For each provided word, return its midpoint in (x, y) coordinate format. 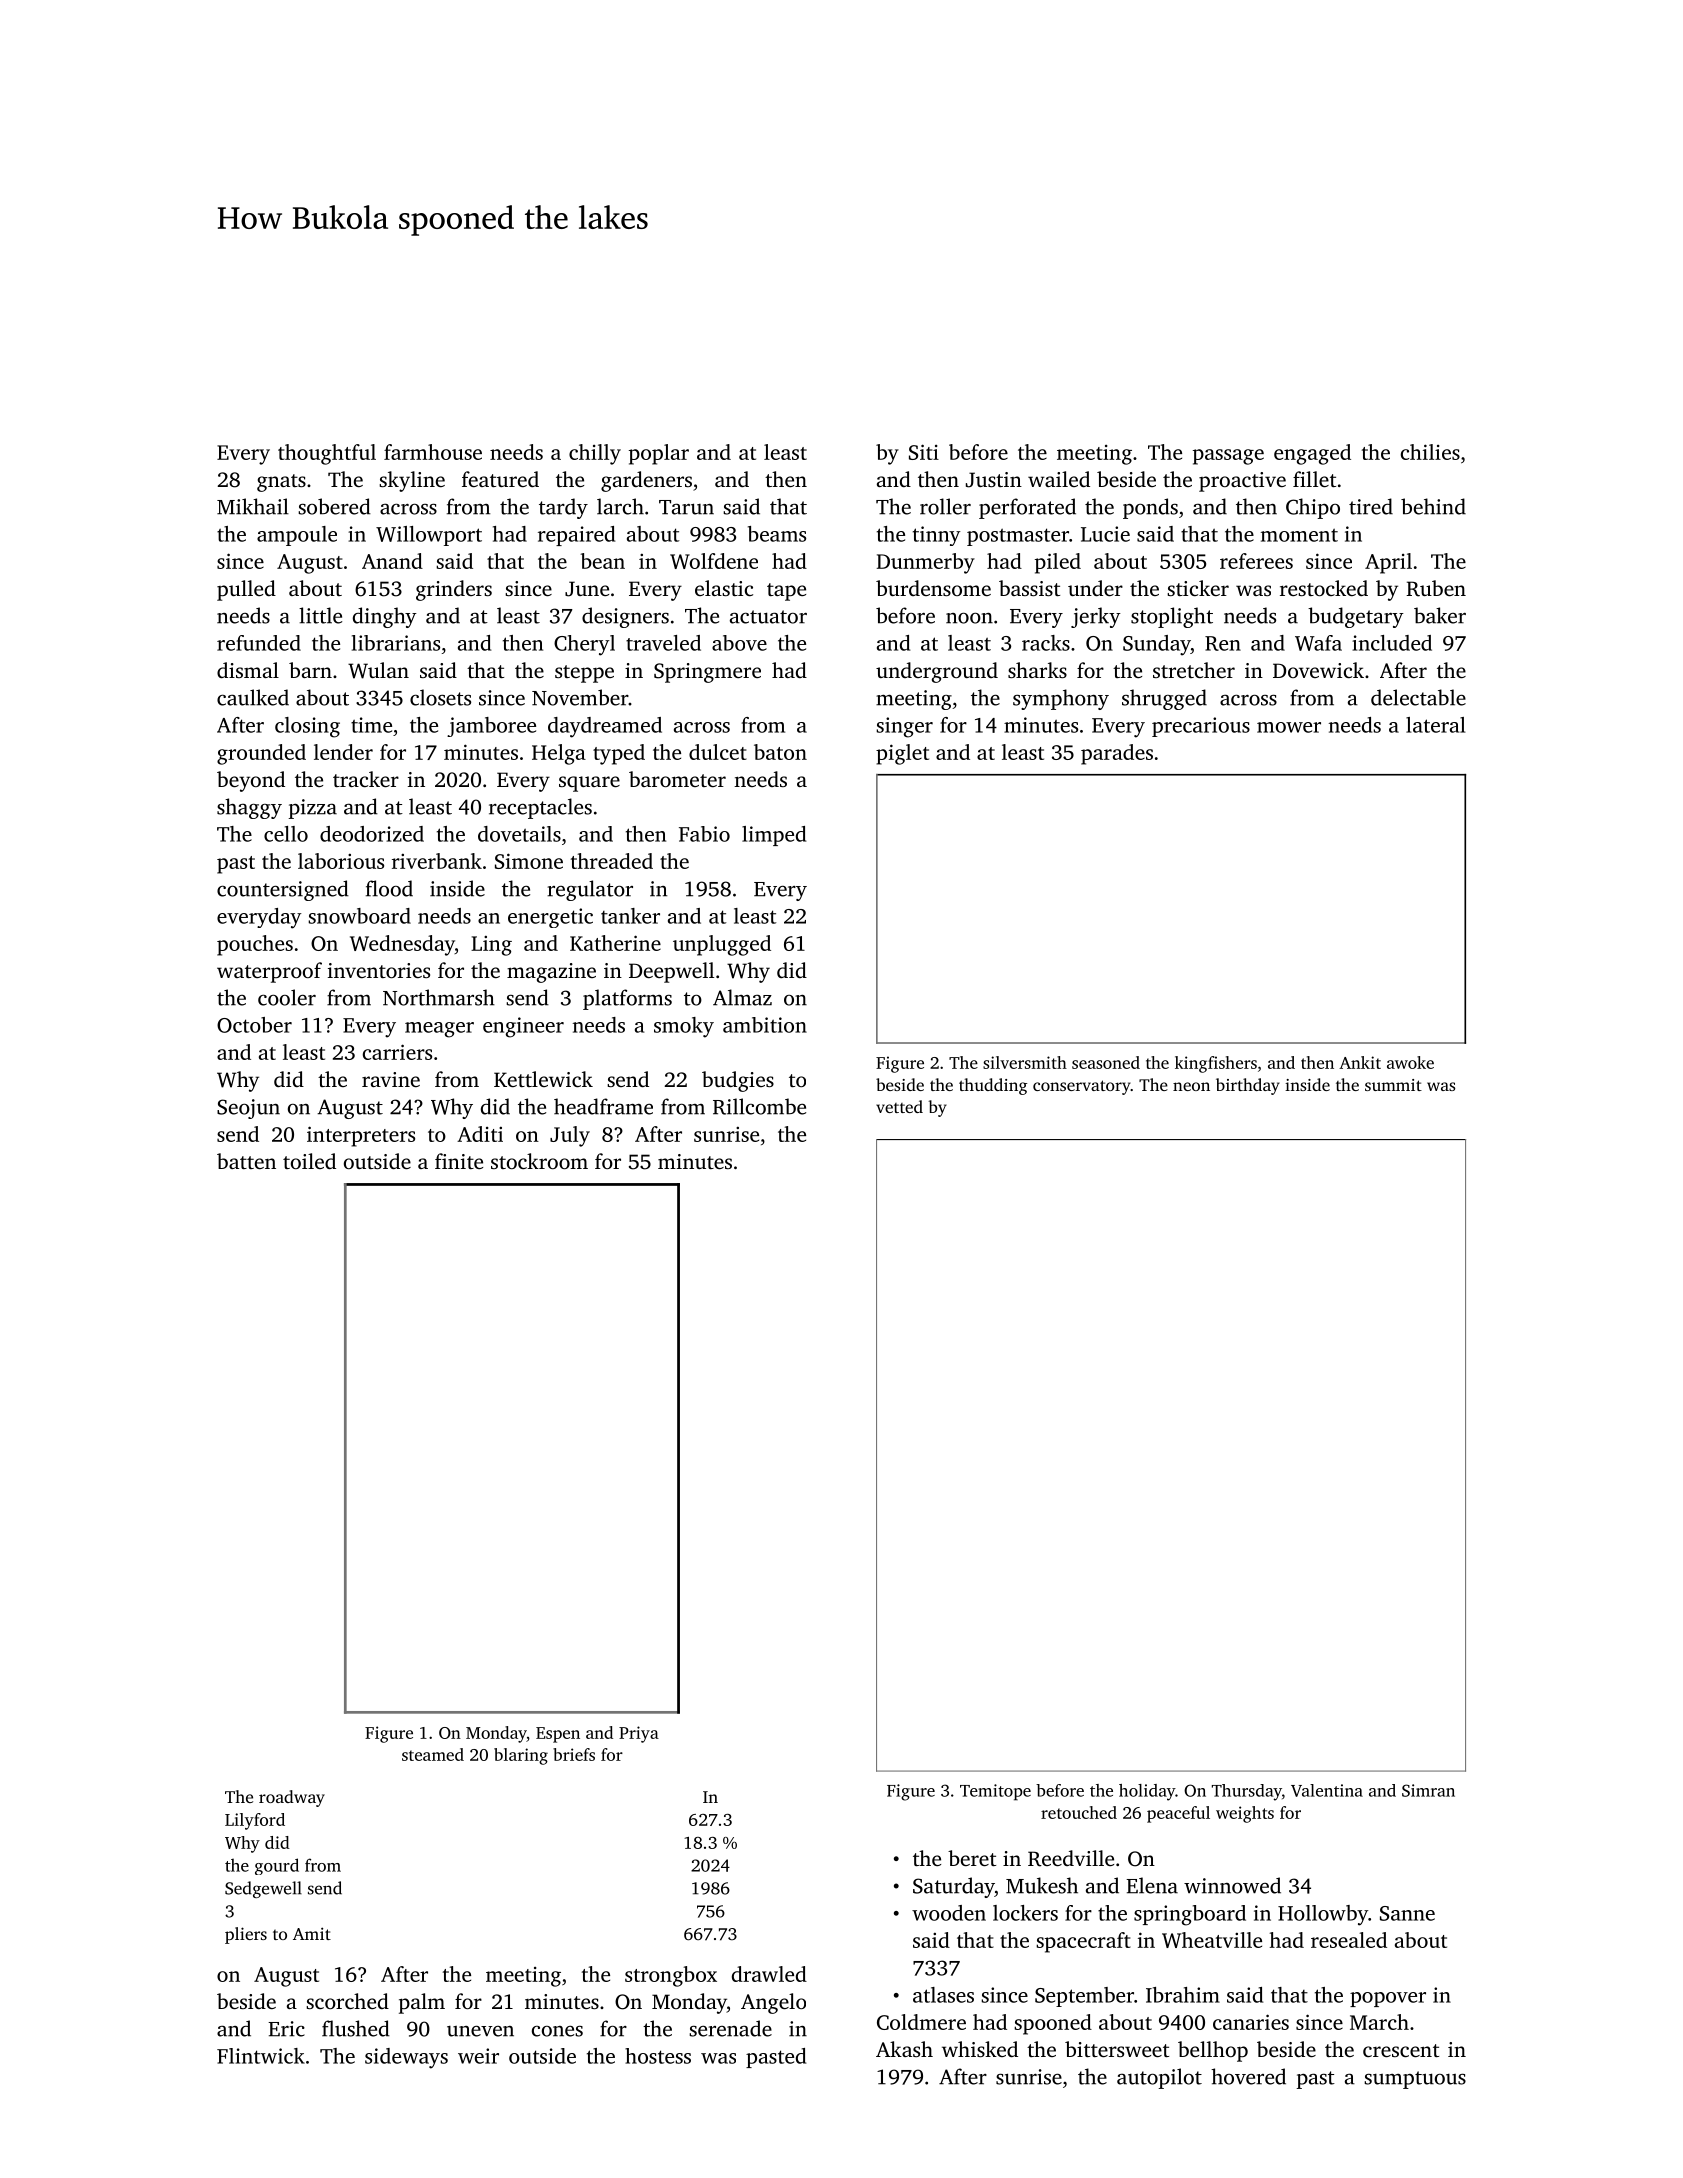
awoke (1410, 1062)
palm (422, 2003)
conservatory (1082, 1087)
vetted (899, 1106)
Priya (639, 1734)
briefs (574, 1754)
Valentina (1327, 1790)
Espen (558, 1735)
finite (459, 1161)
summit (1393, 1085)
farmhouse (433, 452)
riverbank (437, 861)
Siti (924, 452)
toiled (309, 1161)
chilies (1430, 452)
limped (774, 836)
